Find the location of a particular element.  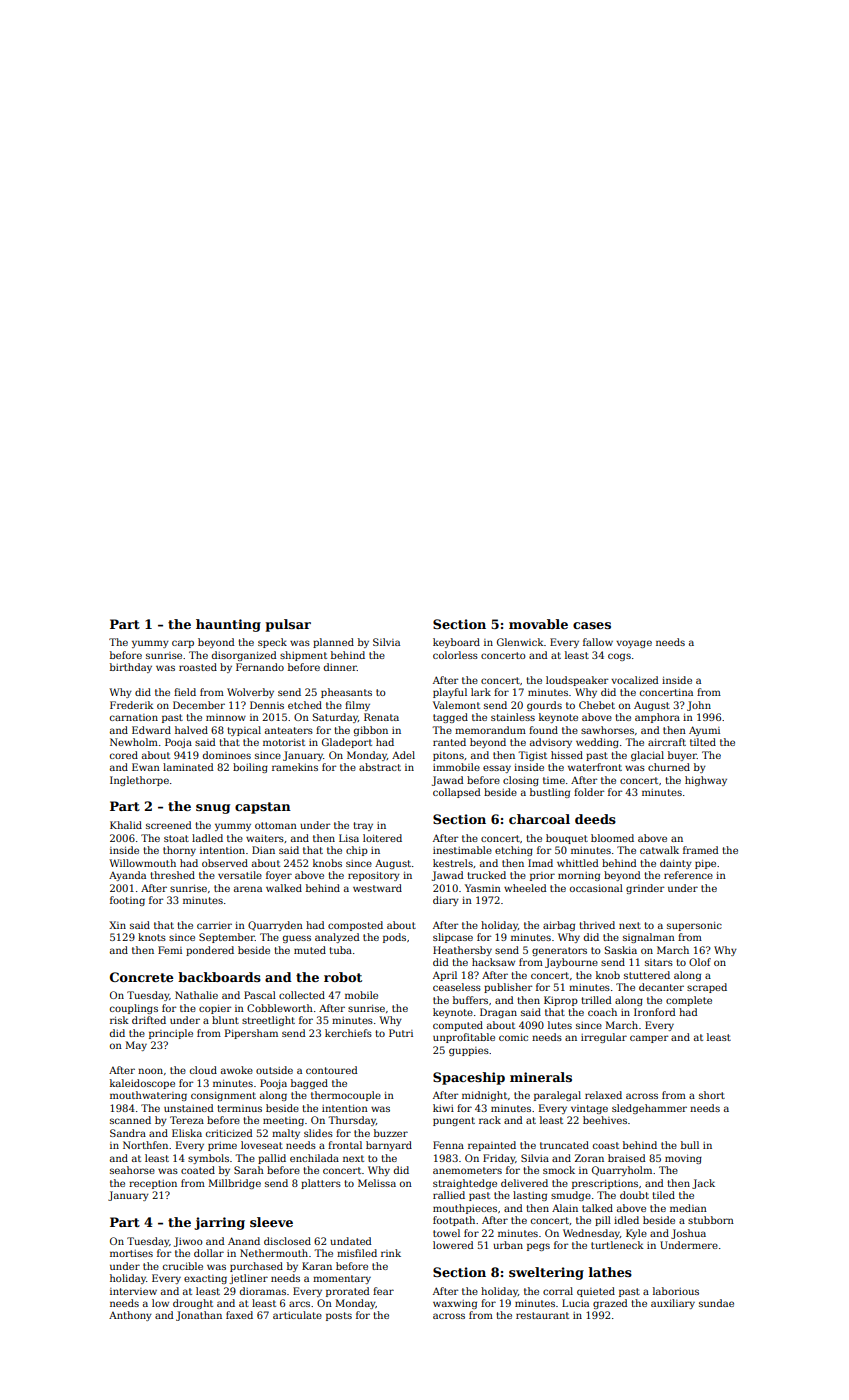

haunting is located at coordinates (228, 625).
